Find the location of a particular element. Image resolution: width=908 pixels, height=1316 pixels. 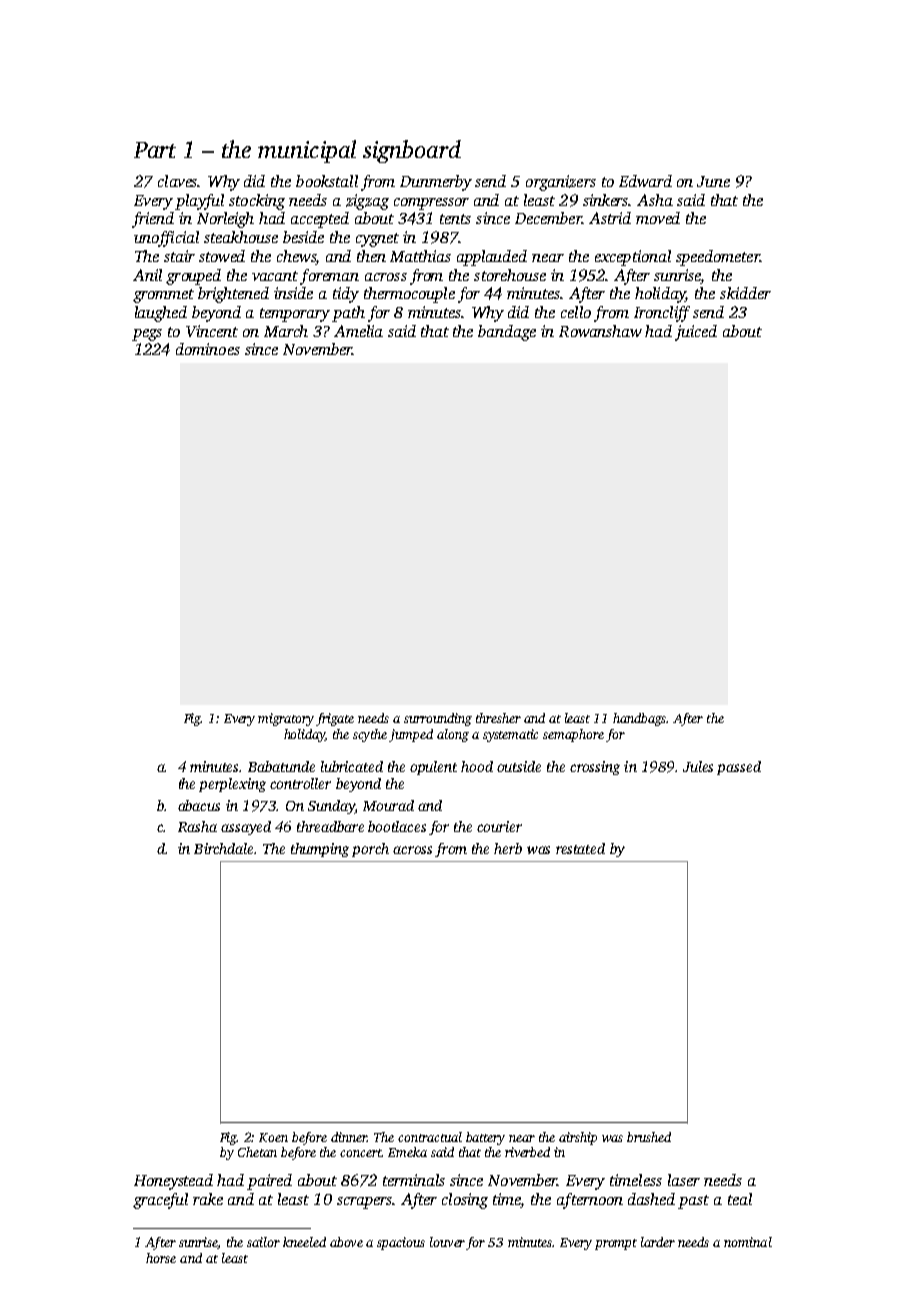

pegs is located at coordinates (147, 335).
